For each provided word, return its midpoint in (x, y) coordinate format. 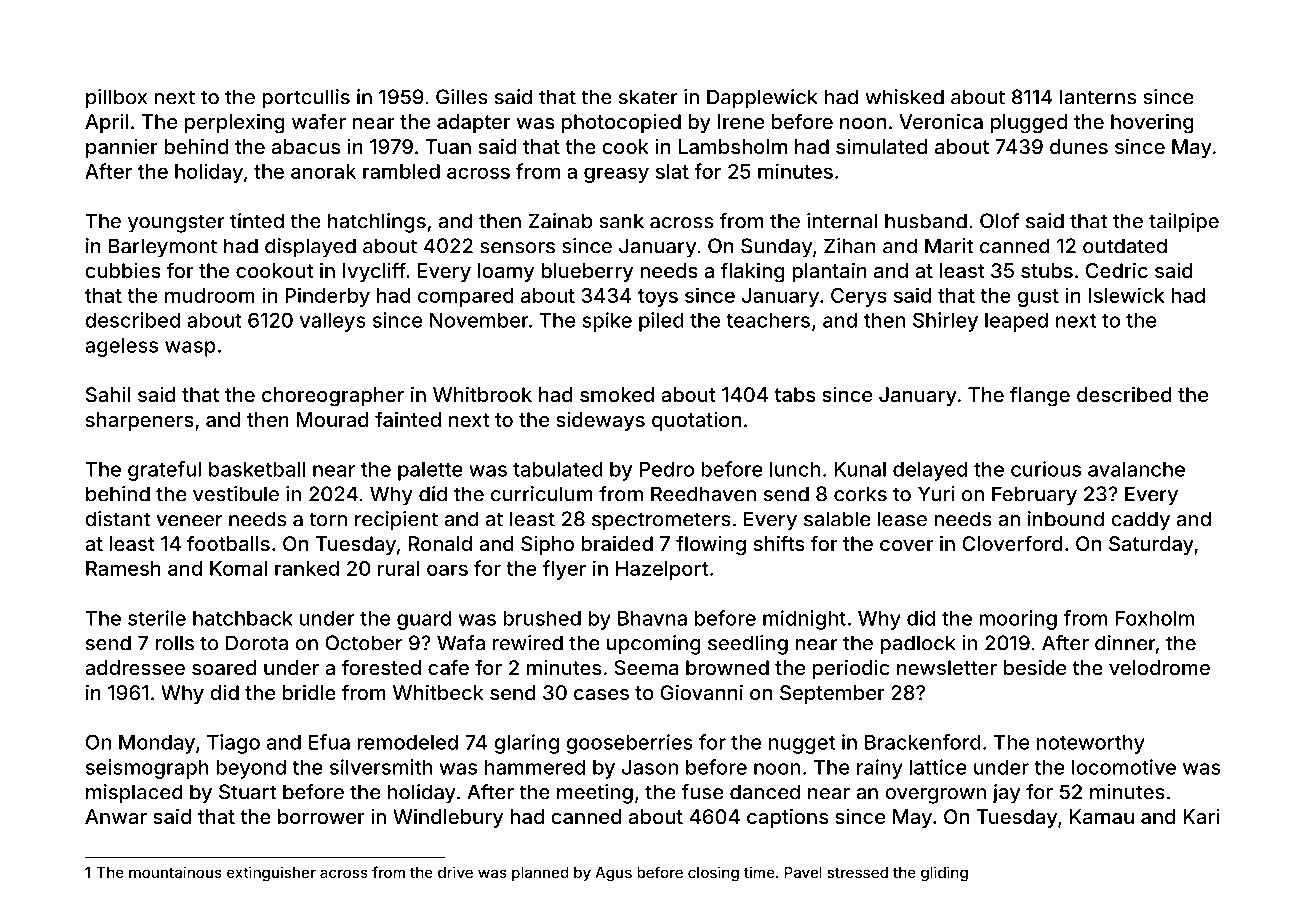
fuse (702, 792)
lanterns (1098, 97)
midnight (804, 620)
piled (661, 322)
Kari (1201, 816)
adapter (474, 123)
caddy (1140, 521)
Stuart (247, 792)
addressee (135, 667)
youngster (176, 223)
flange (1040, 396)
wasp (190, 349)
